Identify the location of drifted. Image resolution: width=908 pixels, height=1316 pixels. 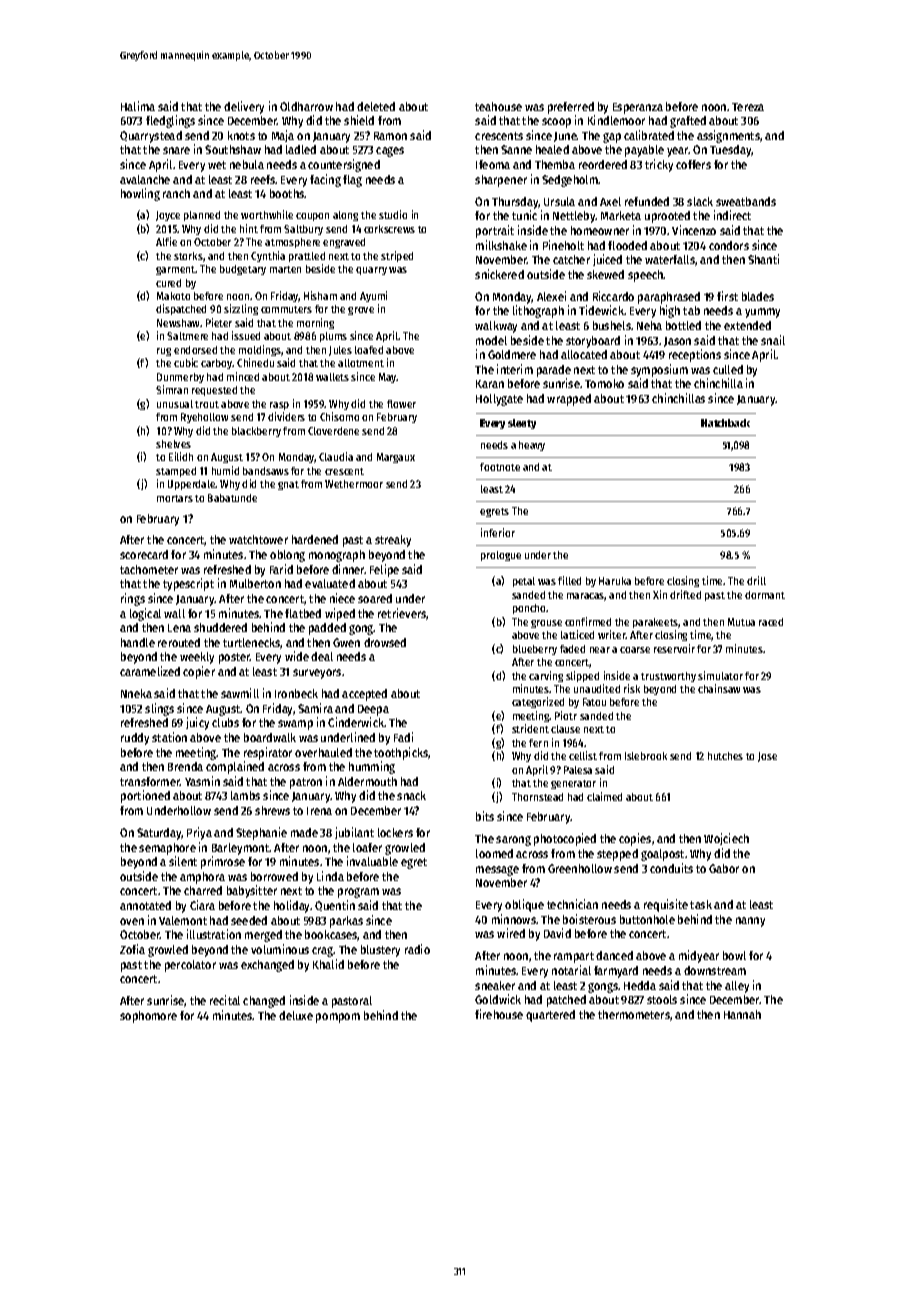
(685, 594).
